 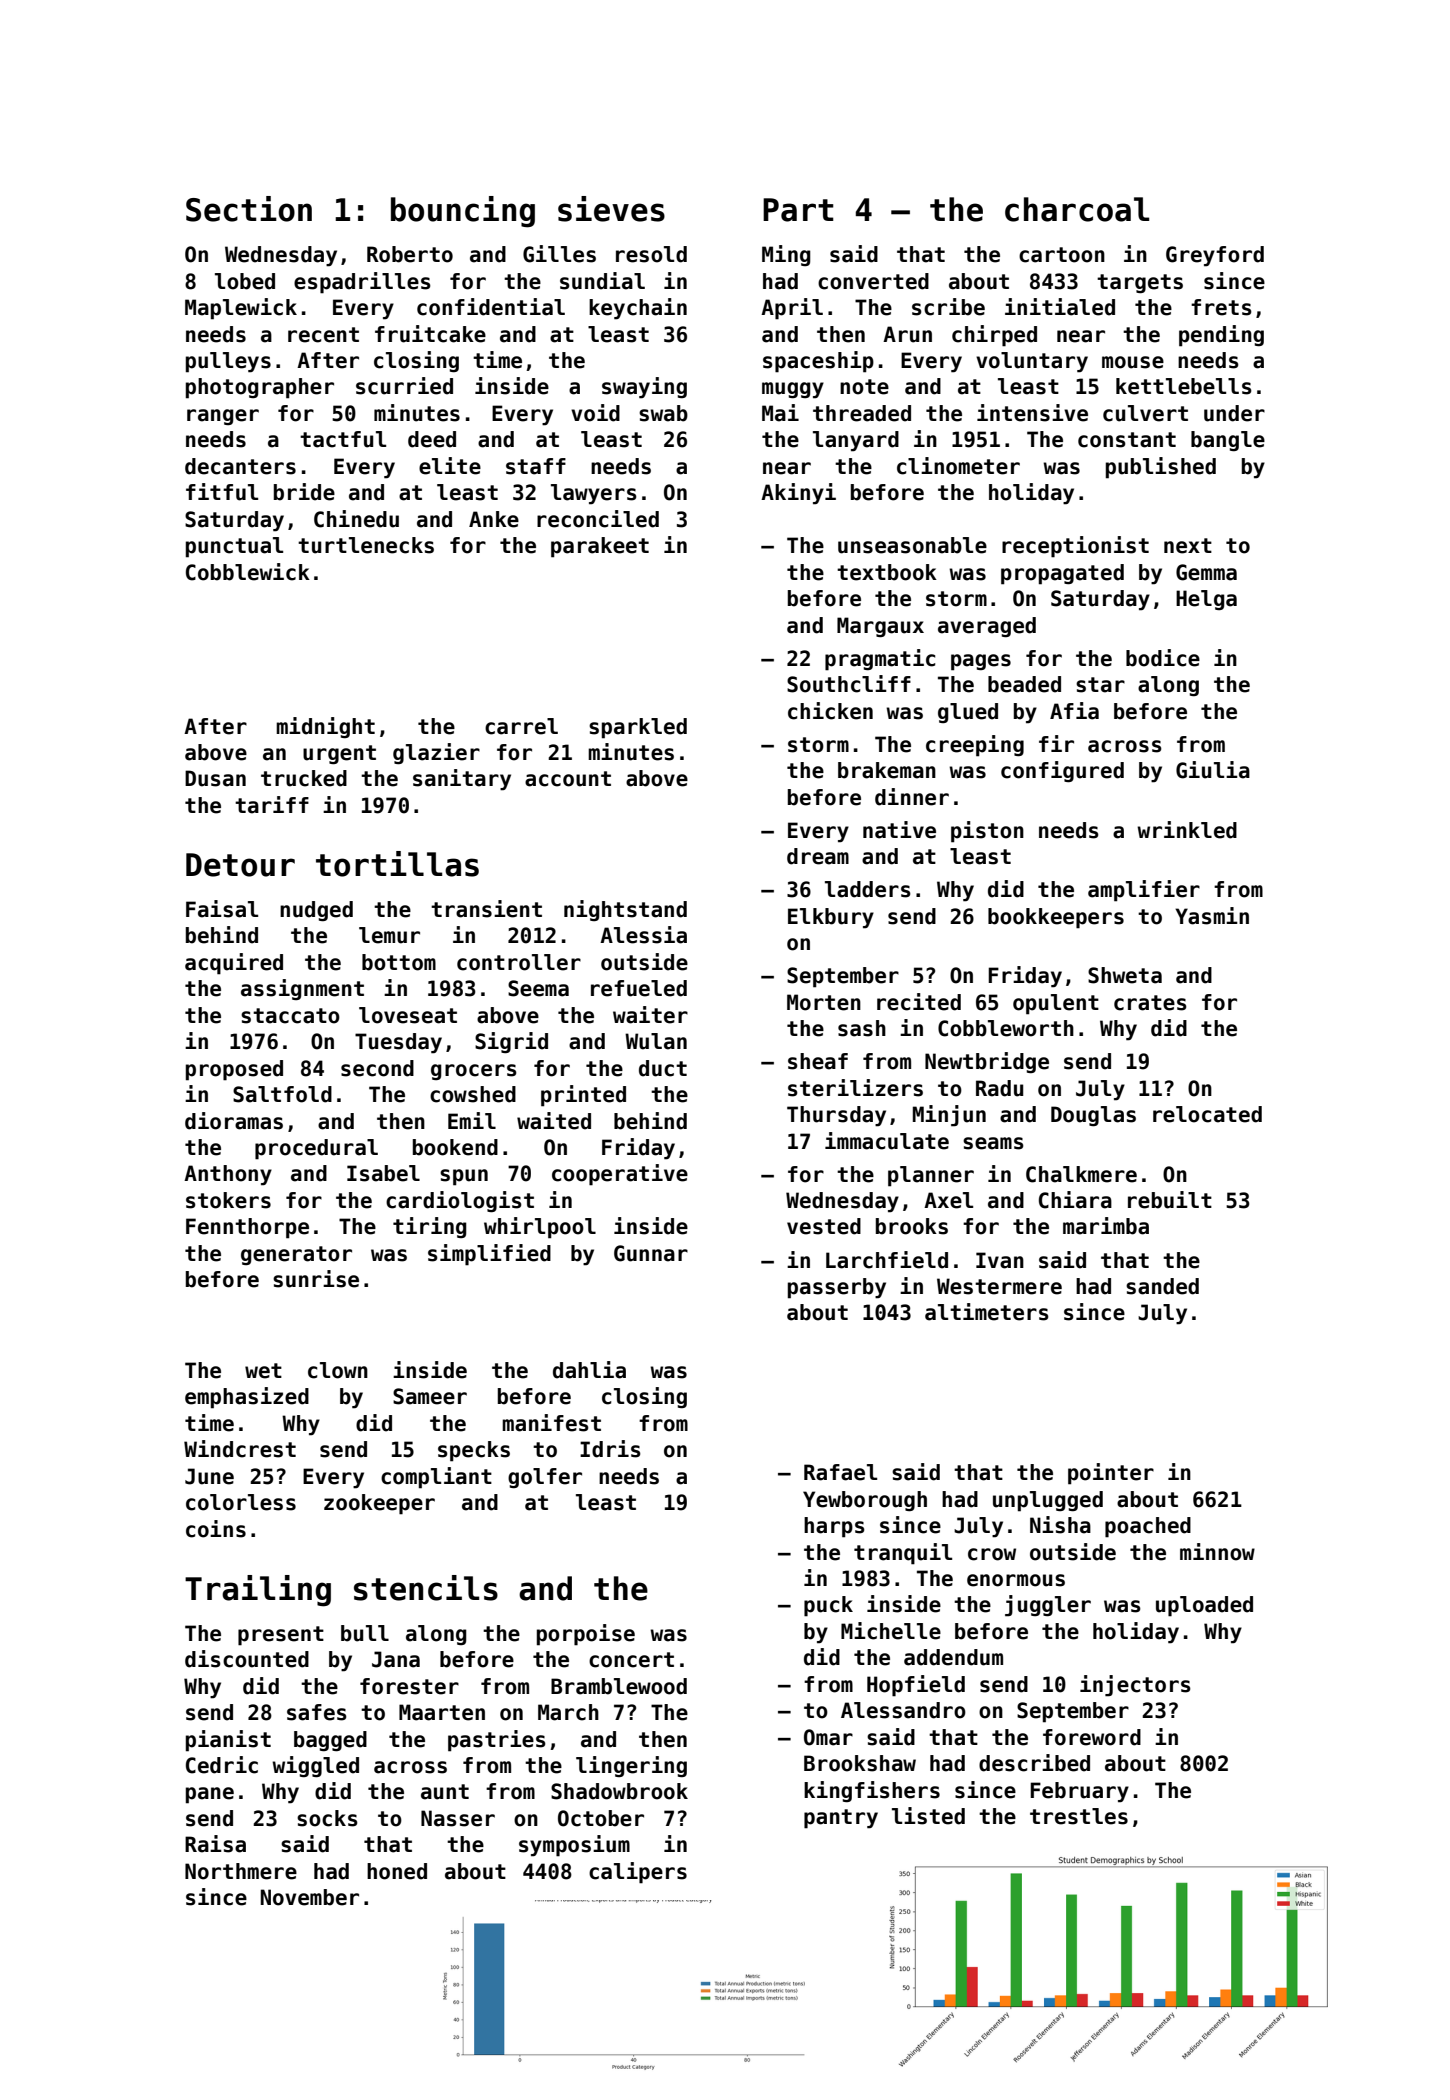 What do you see at coordinates (397, 1871) in the screenshot?
I see `honed` at bounding box center [397, 1871].
